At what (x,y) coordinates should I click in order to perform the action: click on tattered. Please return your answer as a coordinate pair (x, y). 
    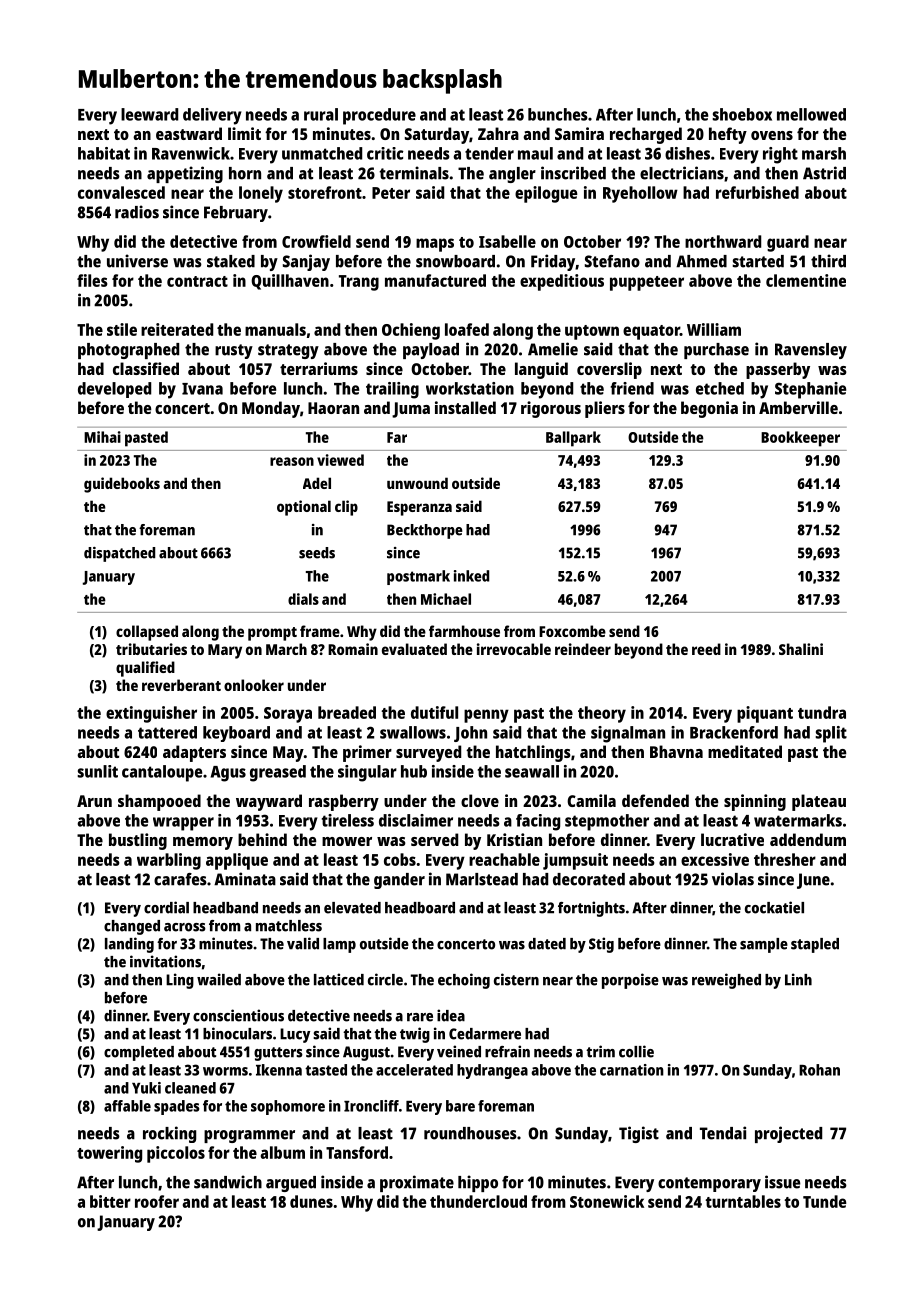
    Looking at the image, I should click on (167, 732).
